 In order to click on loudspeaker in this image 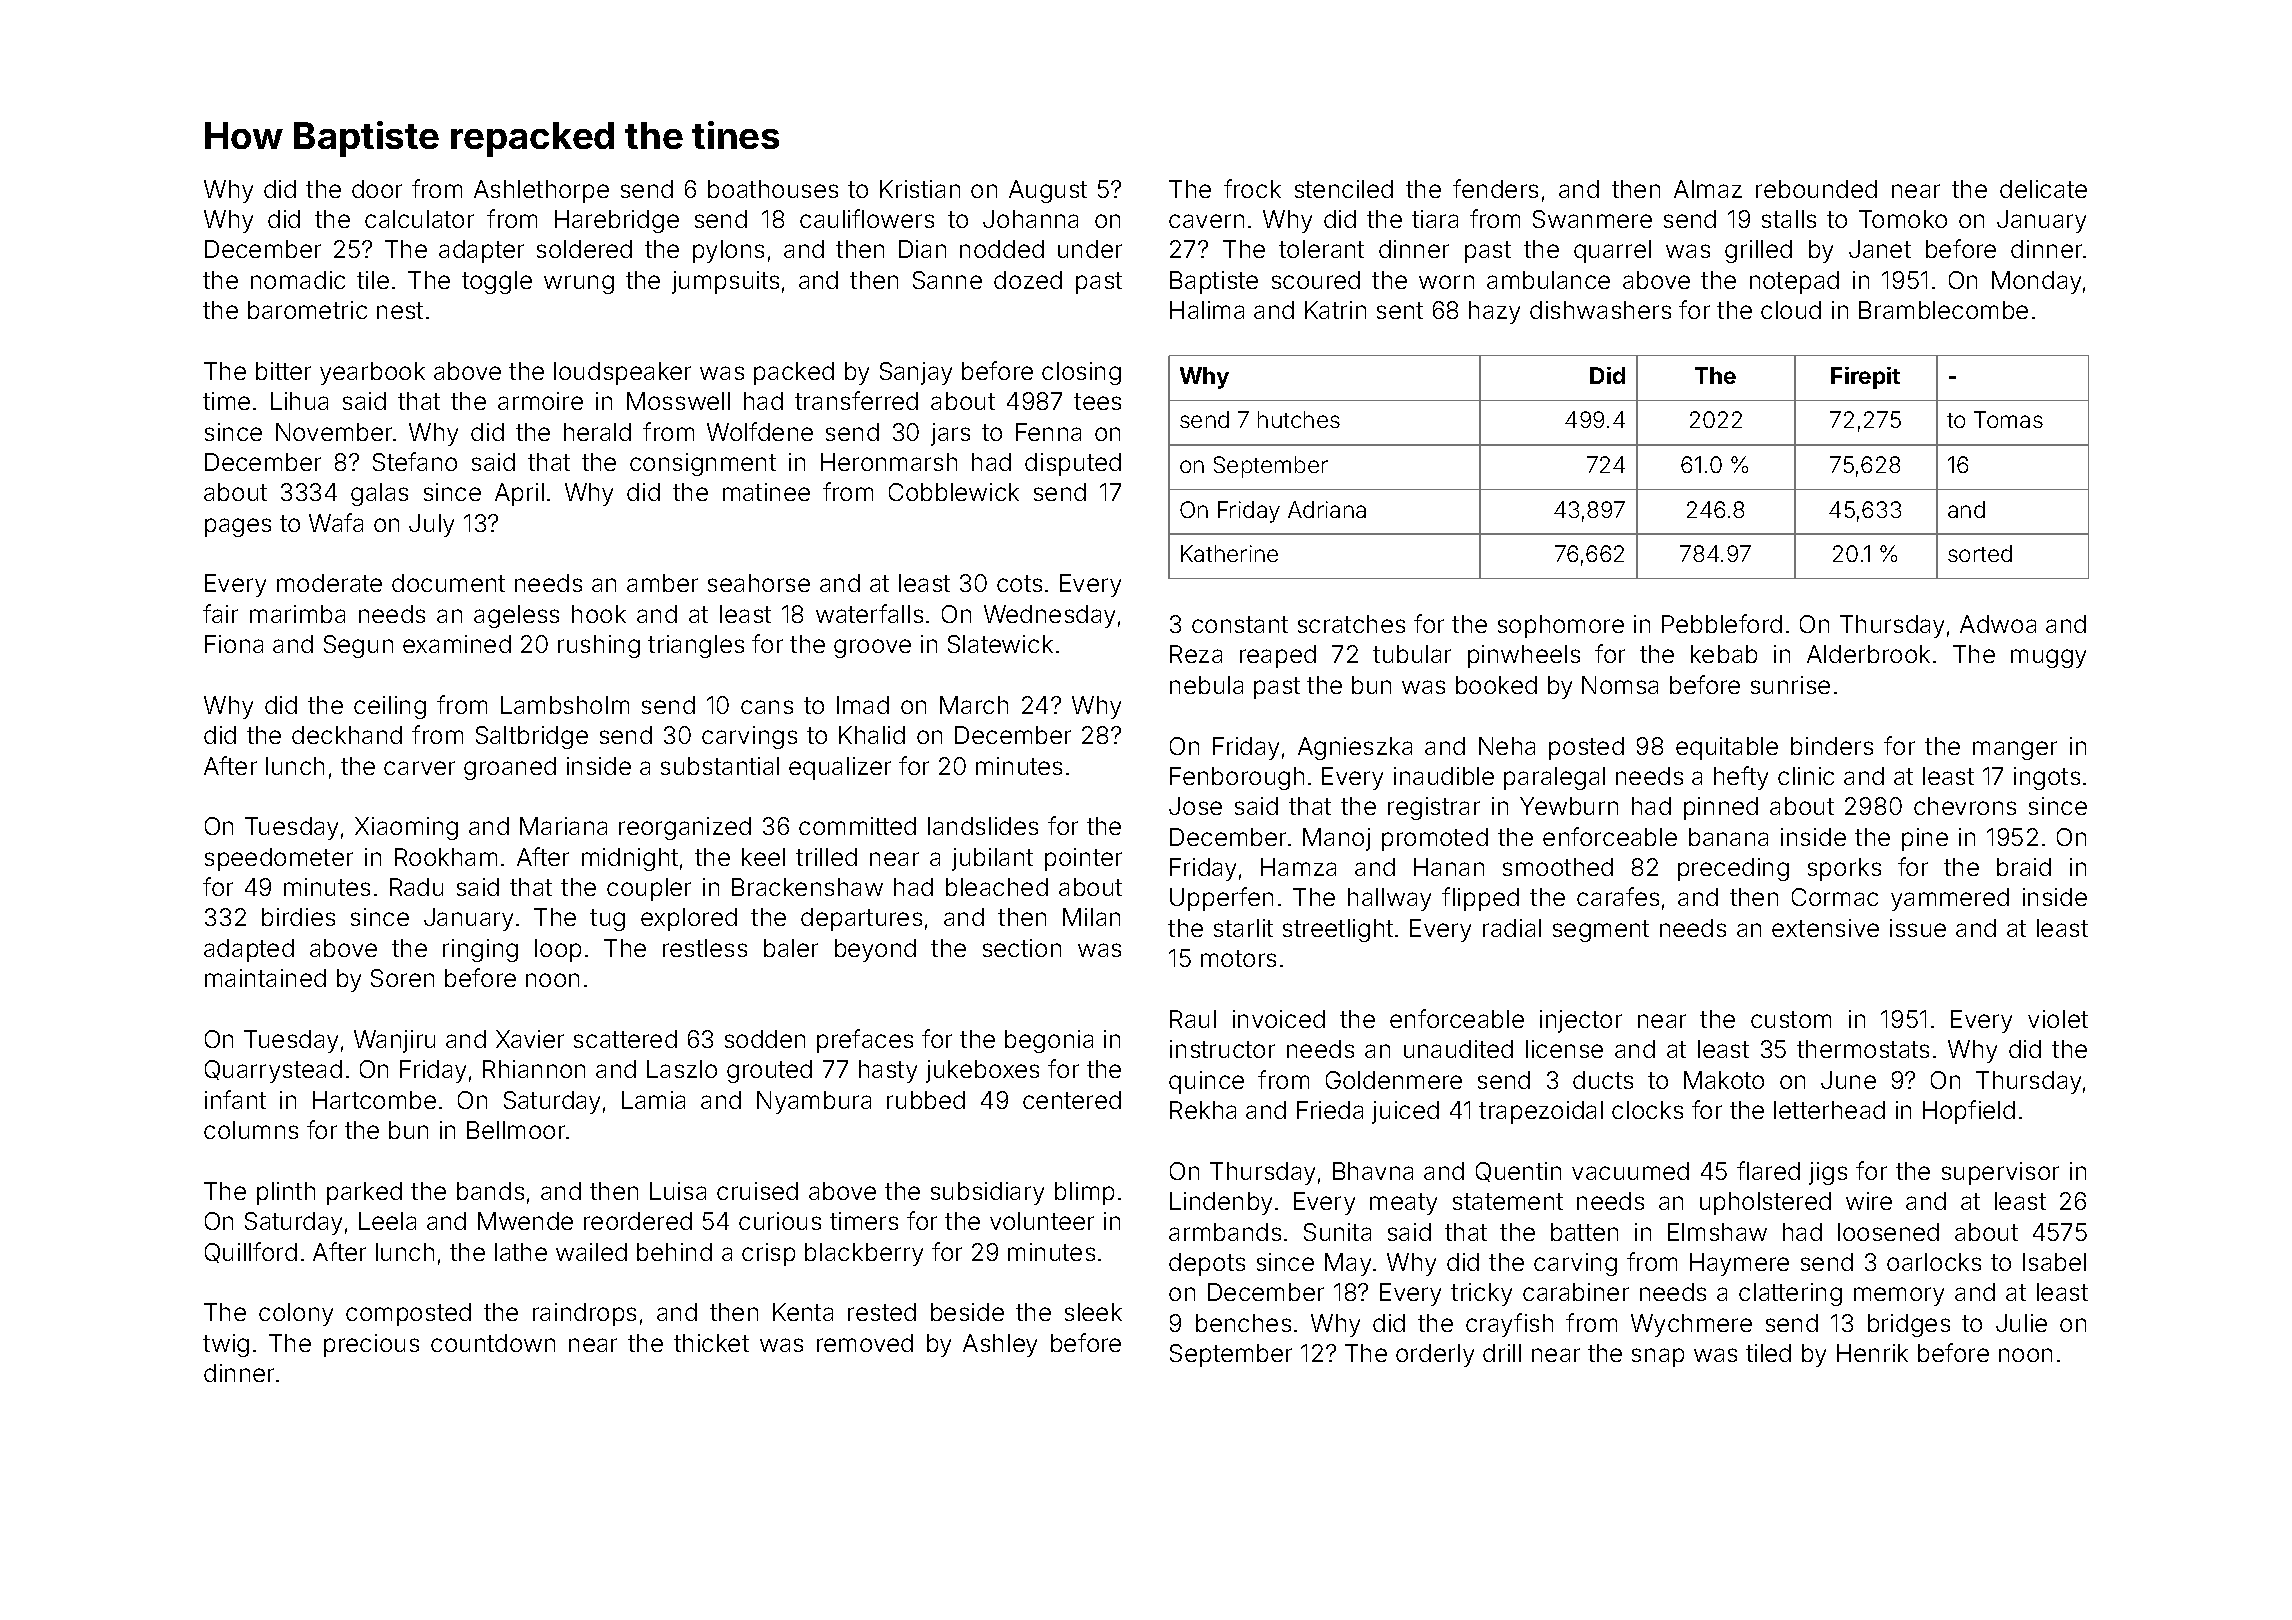, I will do `click(622, 373)`.
